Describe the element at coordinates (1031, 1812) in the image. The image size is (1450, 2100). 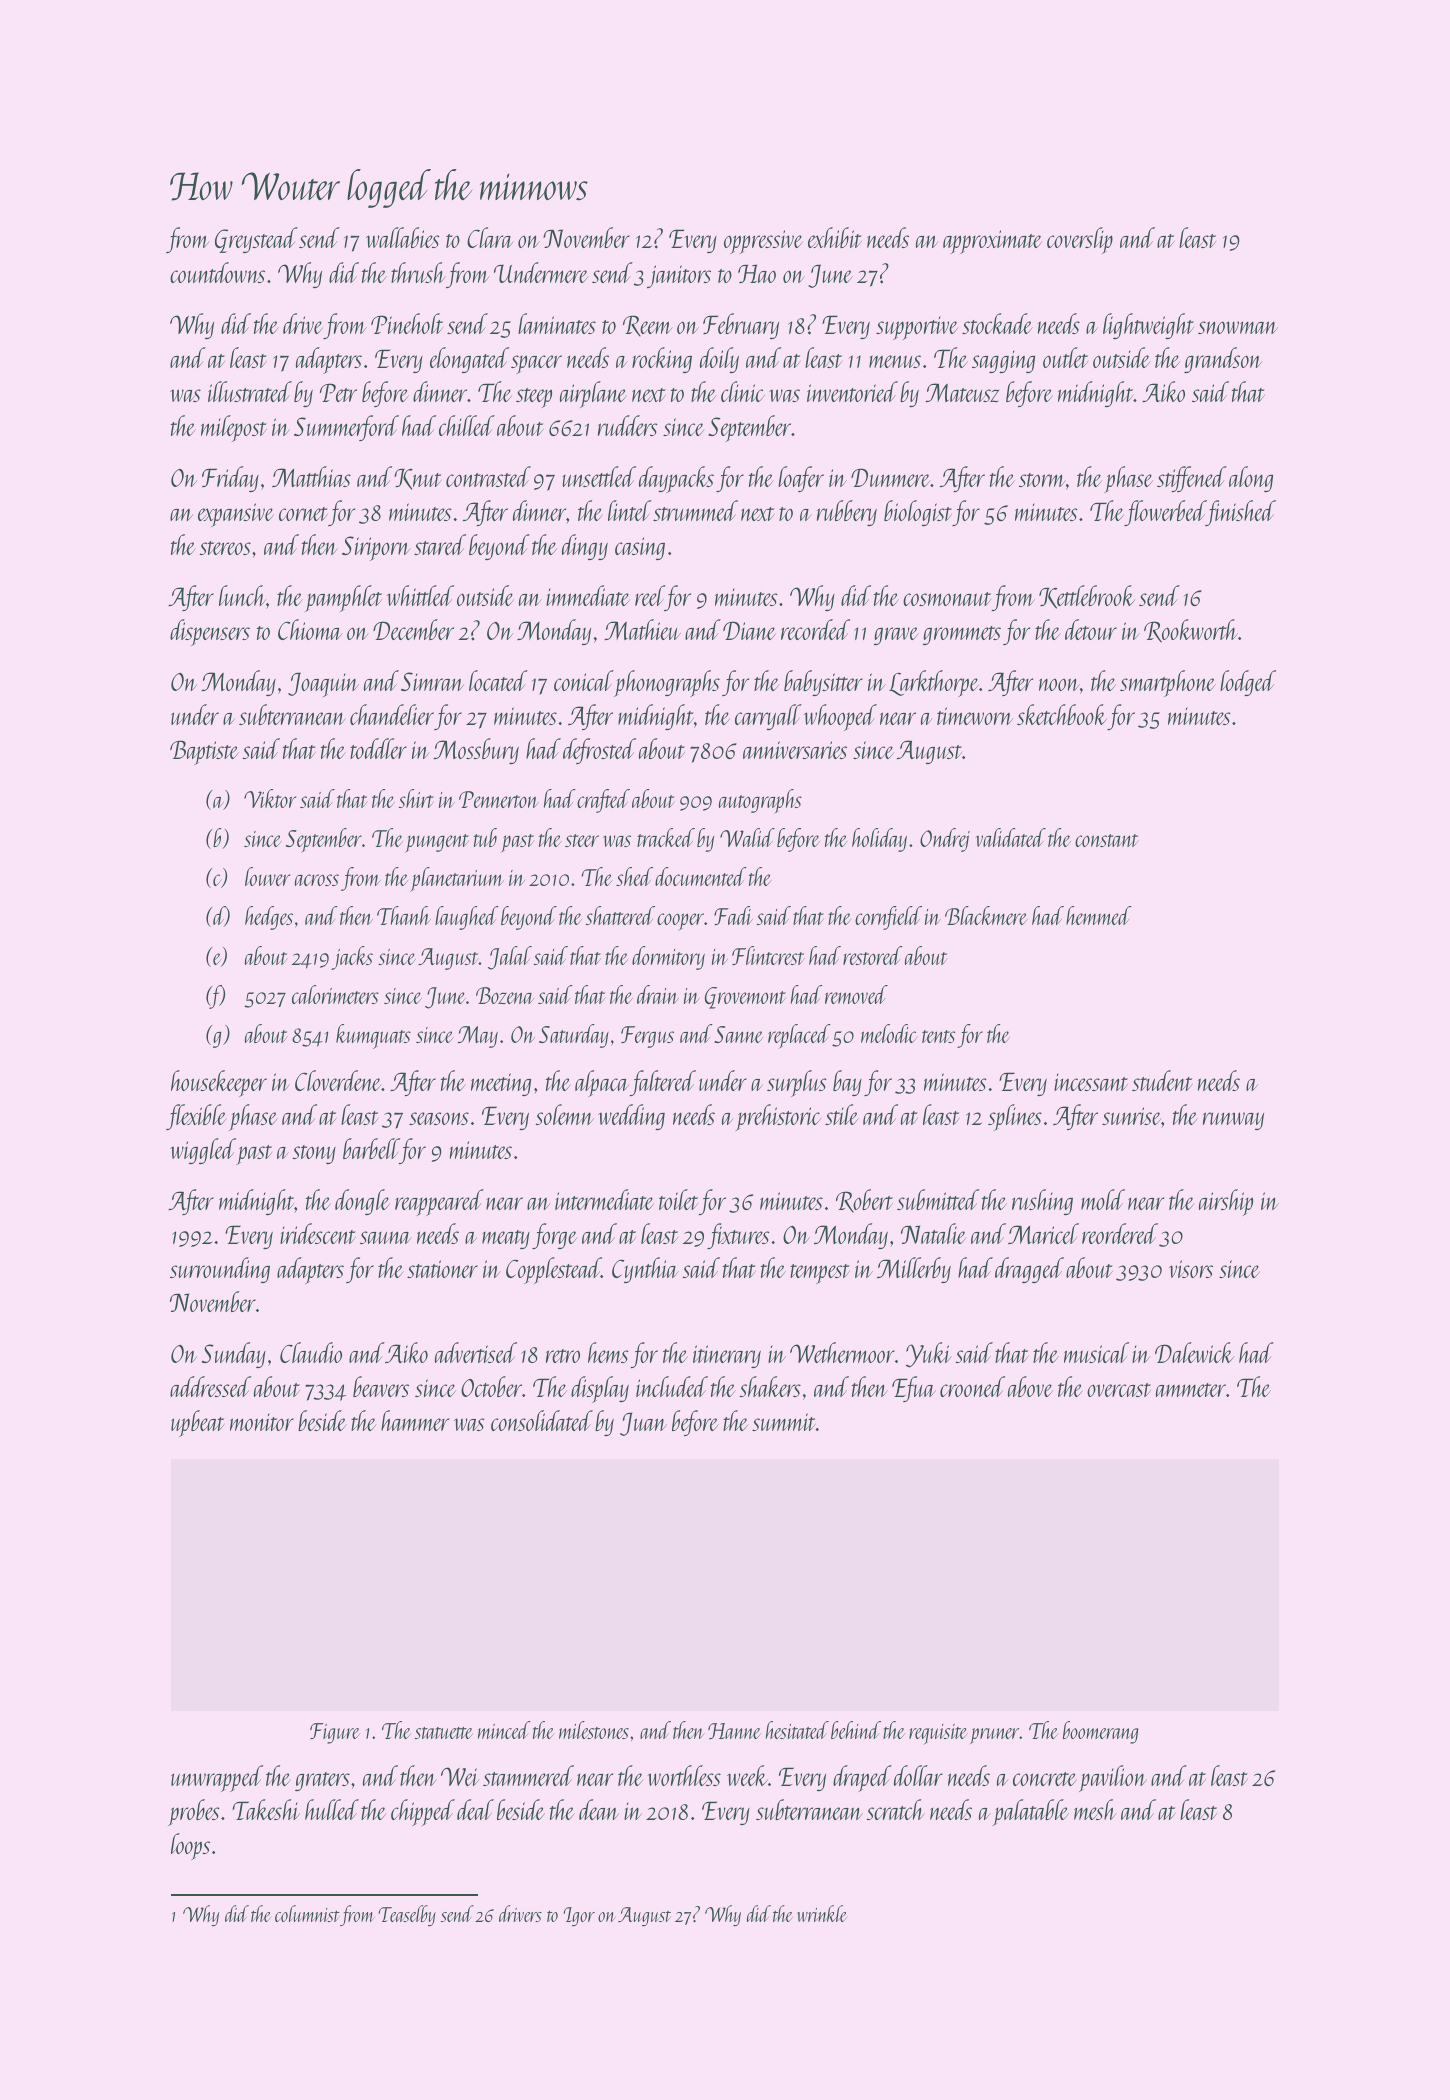
I see `palatable` at that location.
